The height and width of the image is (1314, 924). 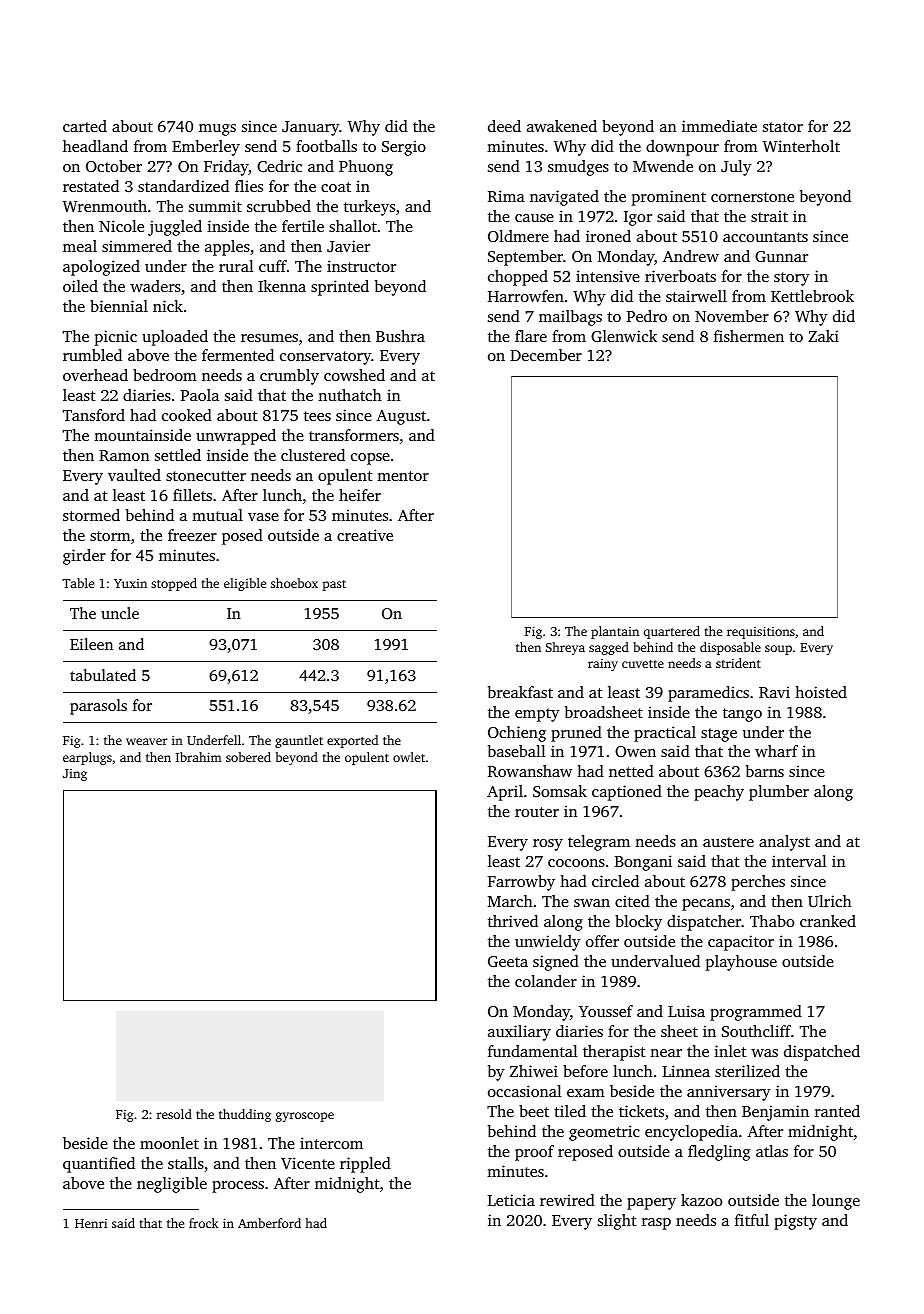 What do you see at coordinates (519, 1033) in the image?
I see `auxiliary` at bounding box center [519, 1033].
